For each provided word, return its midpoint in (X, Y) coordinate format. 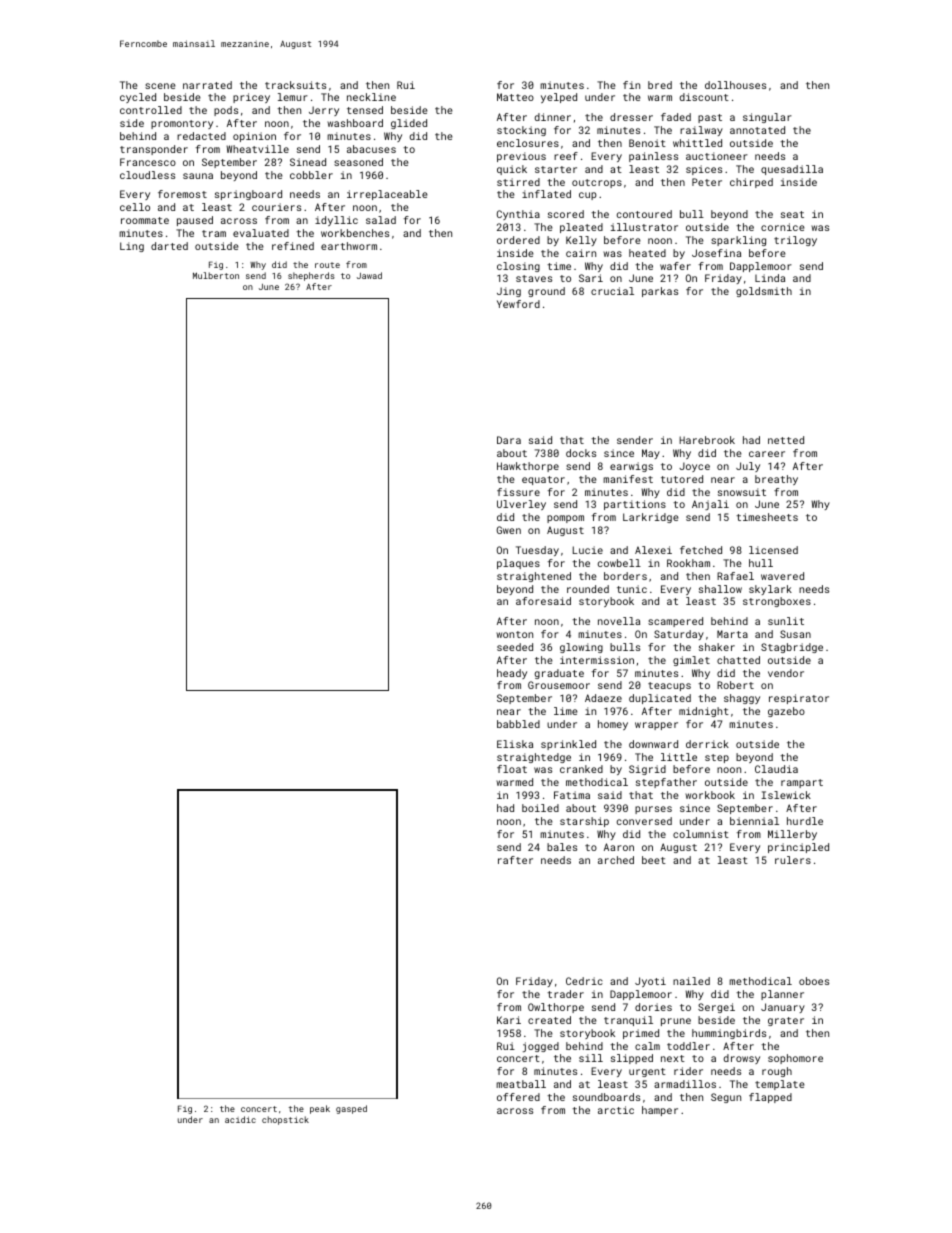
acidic (240, 1119)
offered (518, 1097)
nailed (691, 981)
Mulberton (216, 275)
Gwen (509, 530)
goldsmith (764, 292)
